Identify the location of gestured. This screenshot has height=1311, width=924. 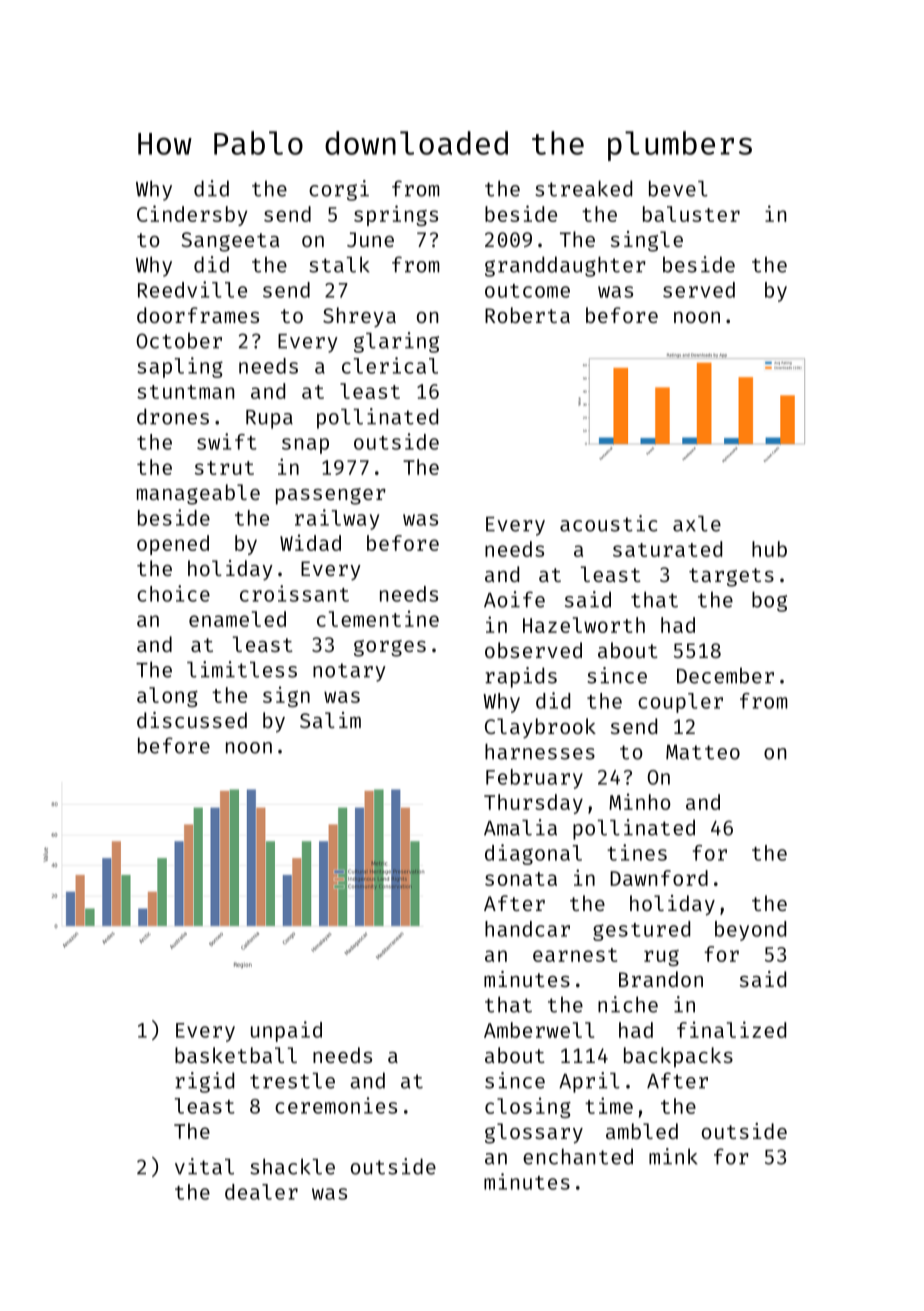
(641, 931).
